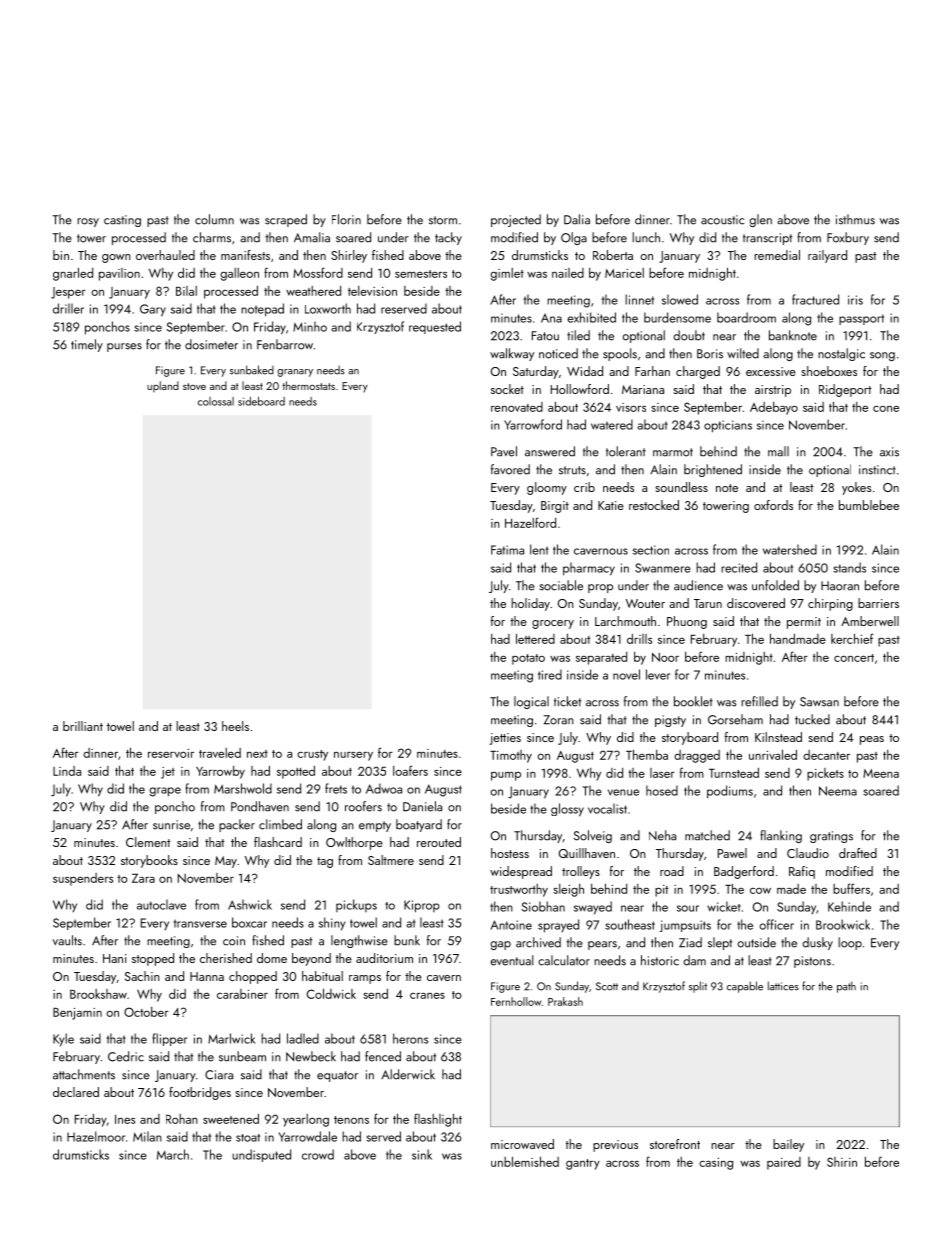 The height and width of the page is (1233, 952). I want to click on path, so click(846, 987).
